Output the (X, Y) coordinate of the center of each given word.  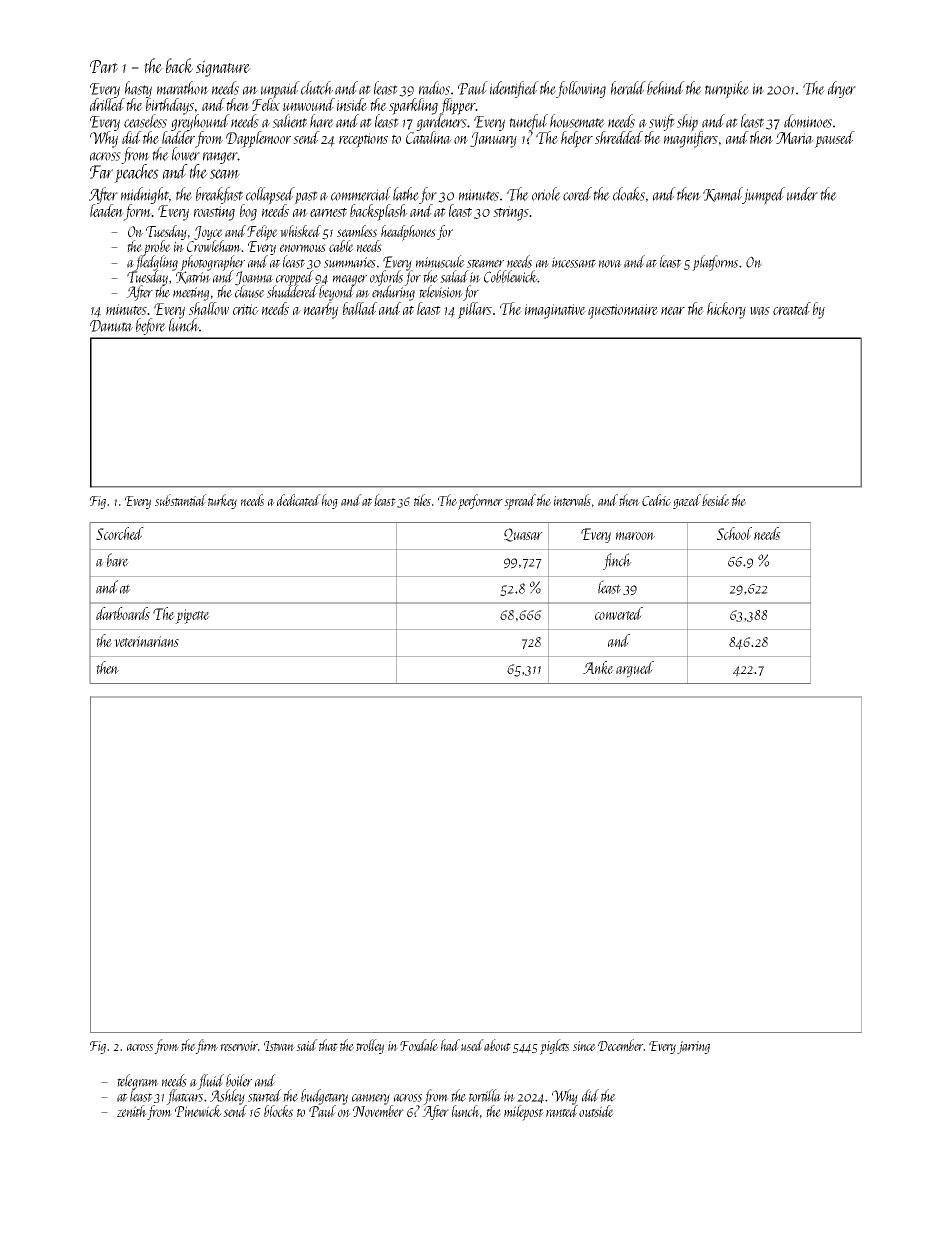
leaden (107, 210)
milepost (524, 1113)
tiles (422, 500)
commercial (361, 194)
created (792, 308)
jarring (693, 1047)
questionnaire (623, 311)
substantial (181, 500)
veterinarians (146, 641)
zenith (132, 1111)
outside (596, 1111)
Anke (598, 667)
